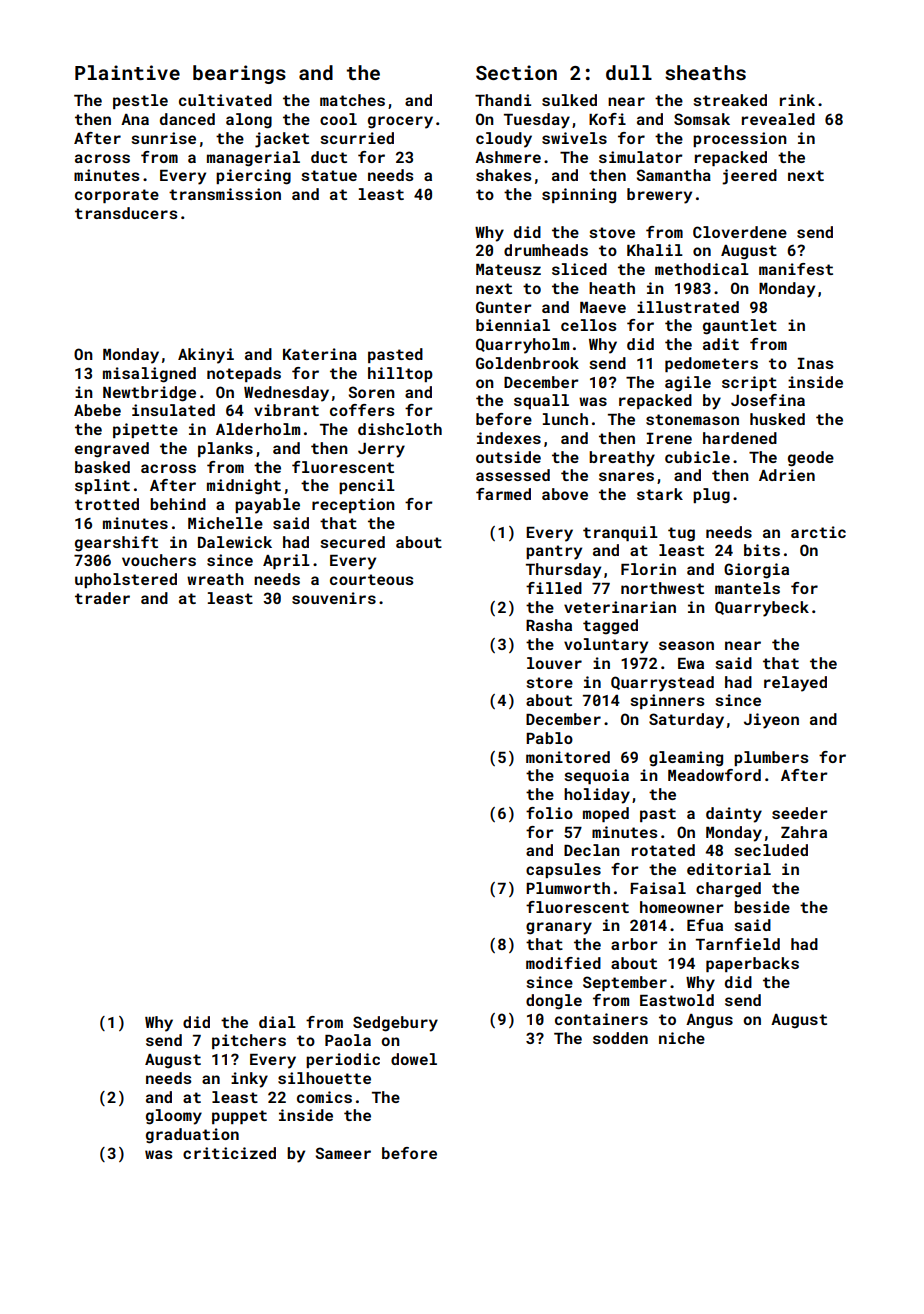  What do you see at coordinates (239, 74) in the page?
I see `bearings` at bounding box center [239, 74].
